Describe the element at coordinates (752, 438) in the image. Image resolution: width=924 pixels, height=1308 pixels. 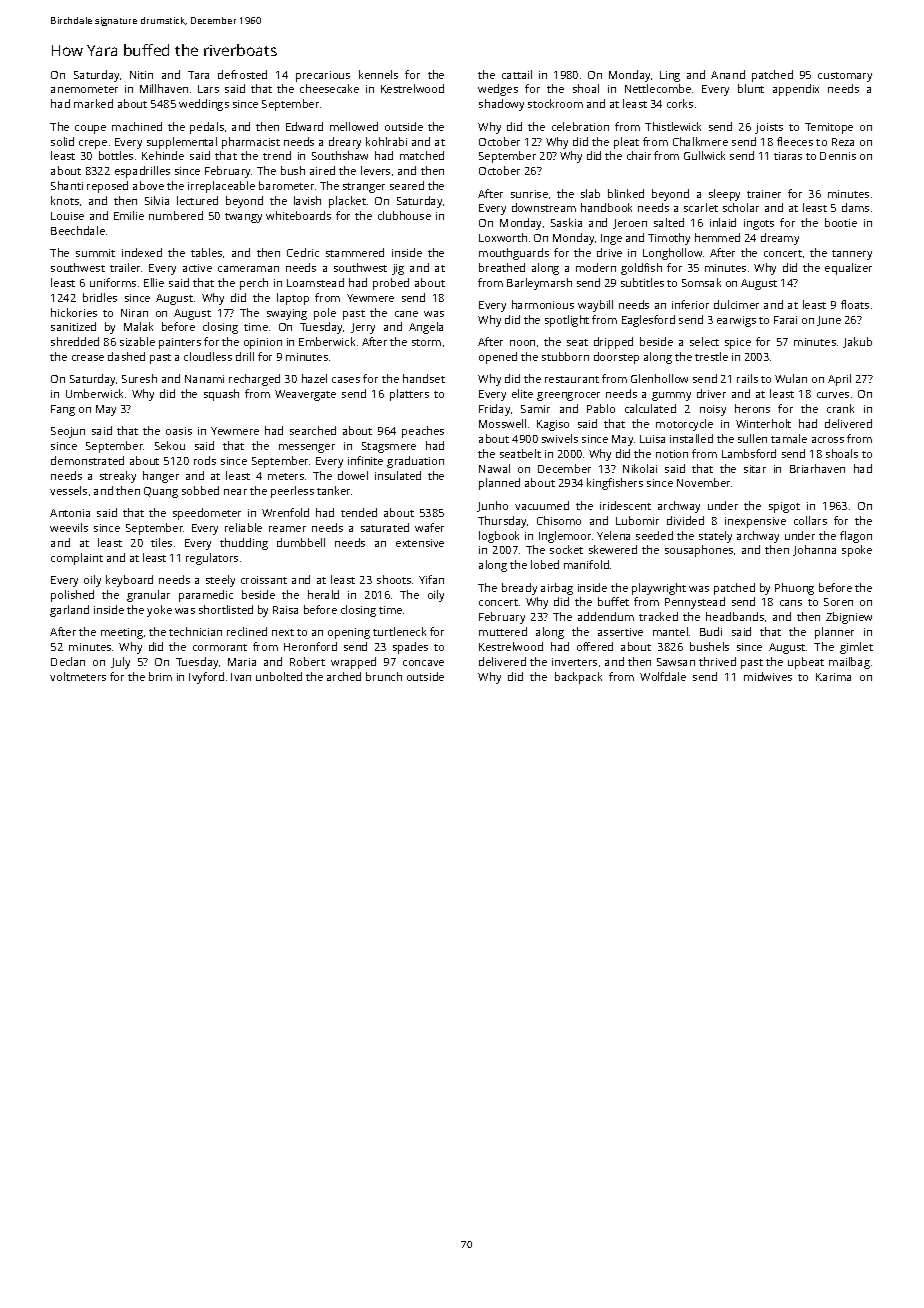
I see `sullen` at that location.
